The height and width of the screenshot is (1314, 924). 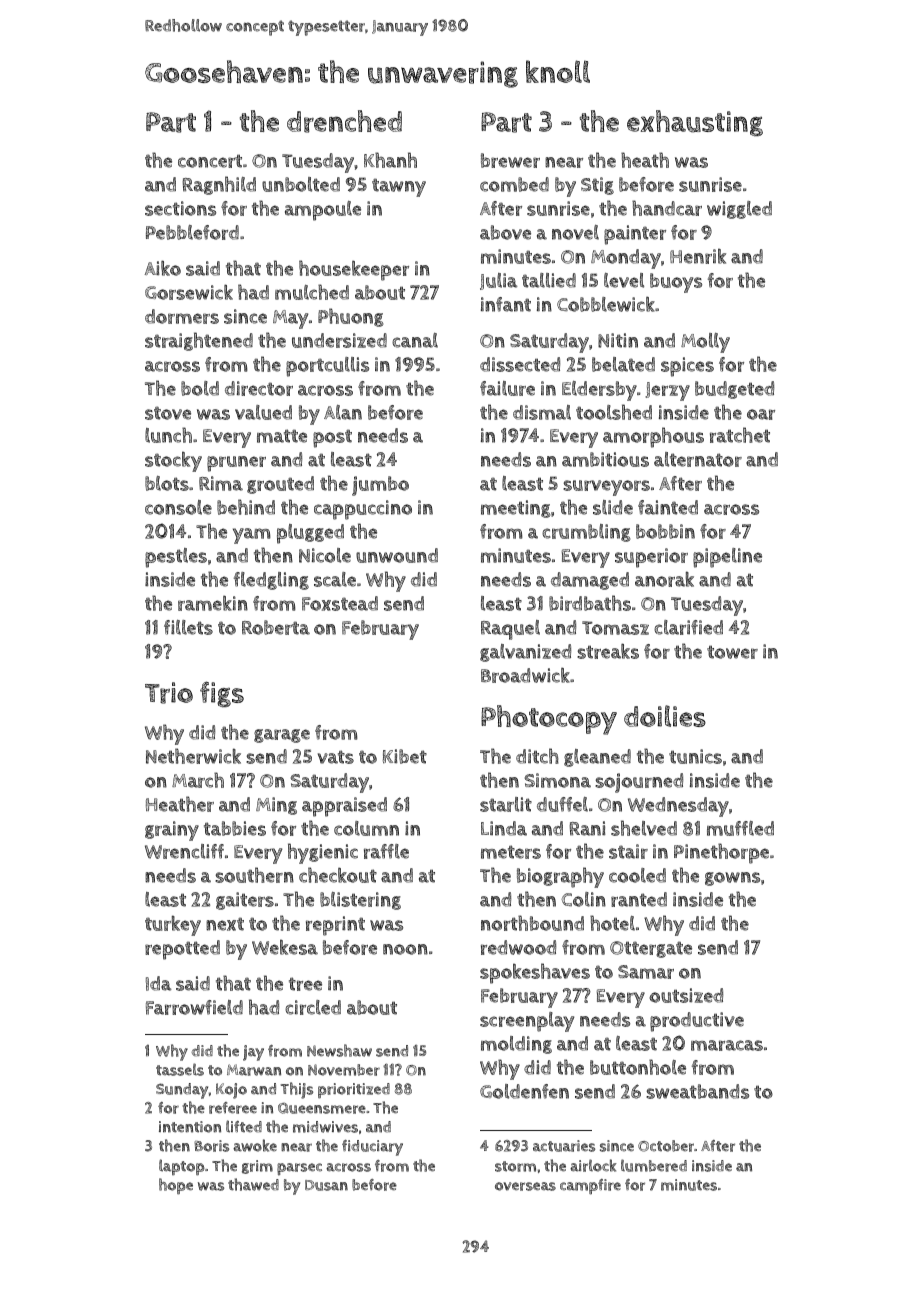 I want to click on ratchet, so click(x=740, y=435).
